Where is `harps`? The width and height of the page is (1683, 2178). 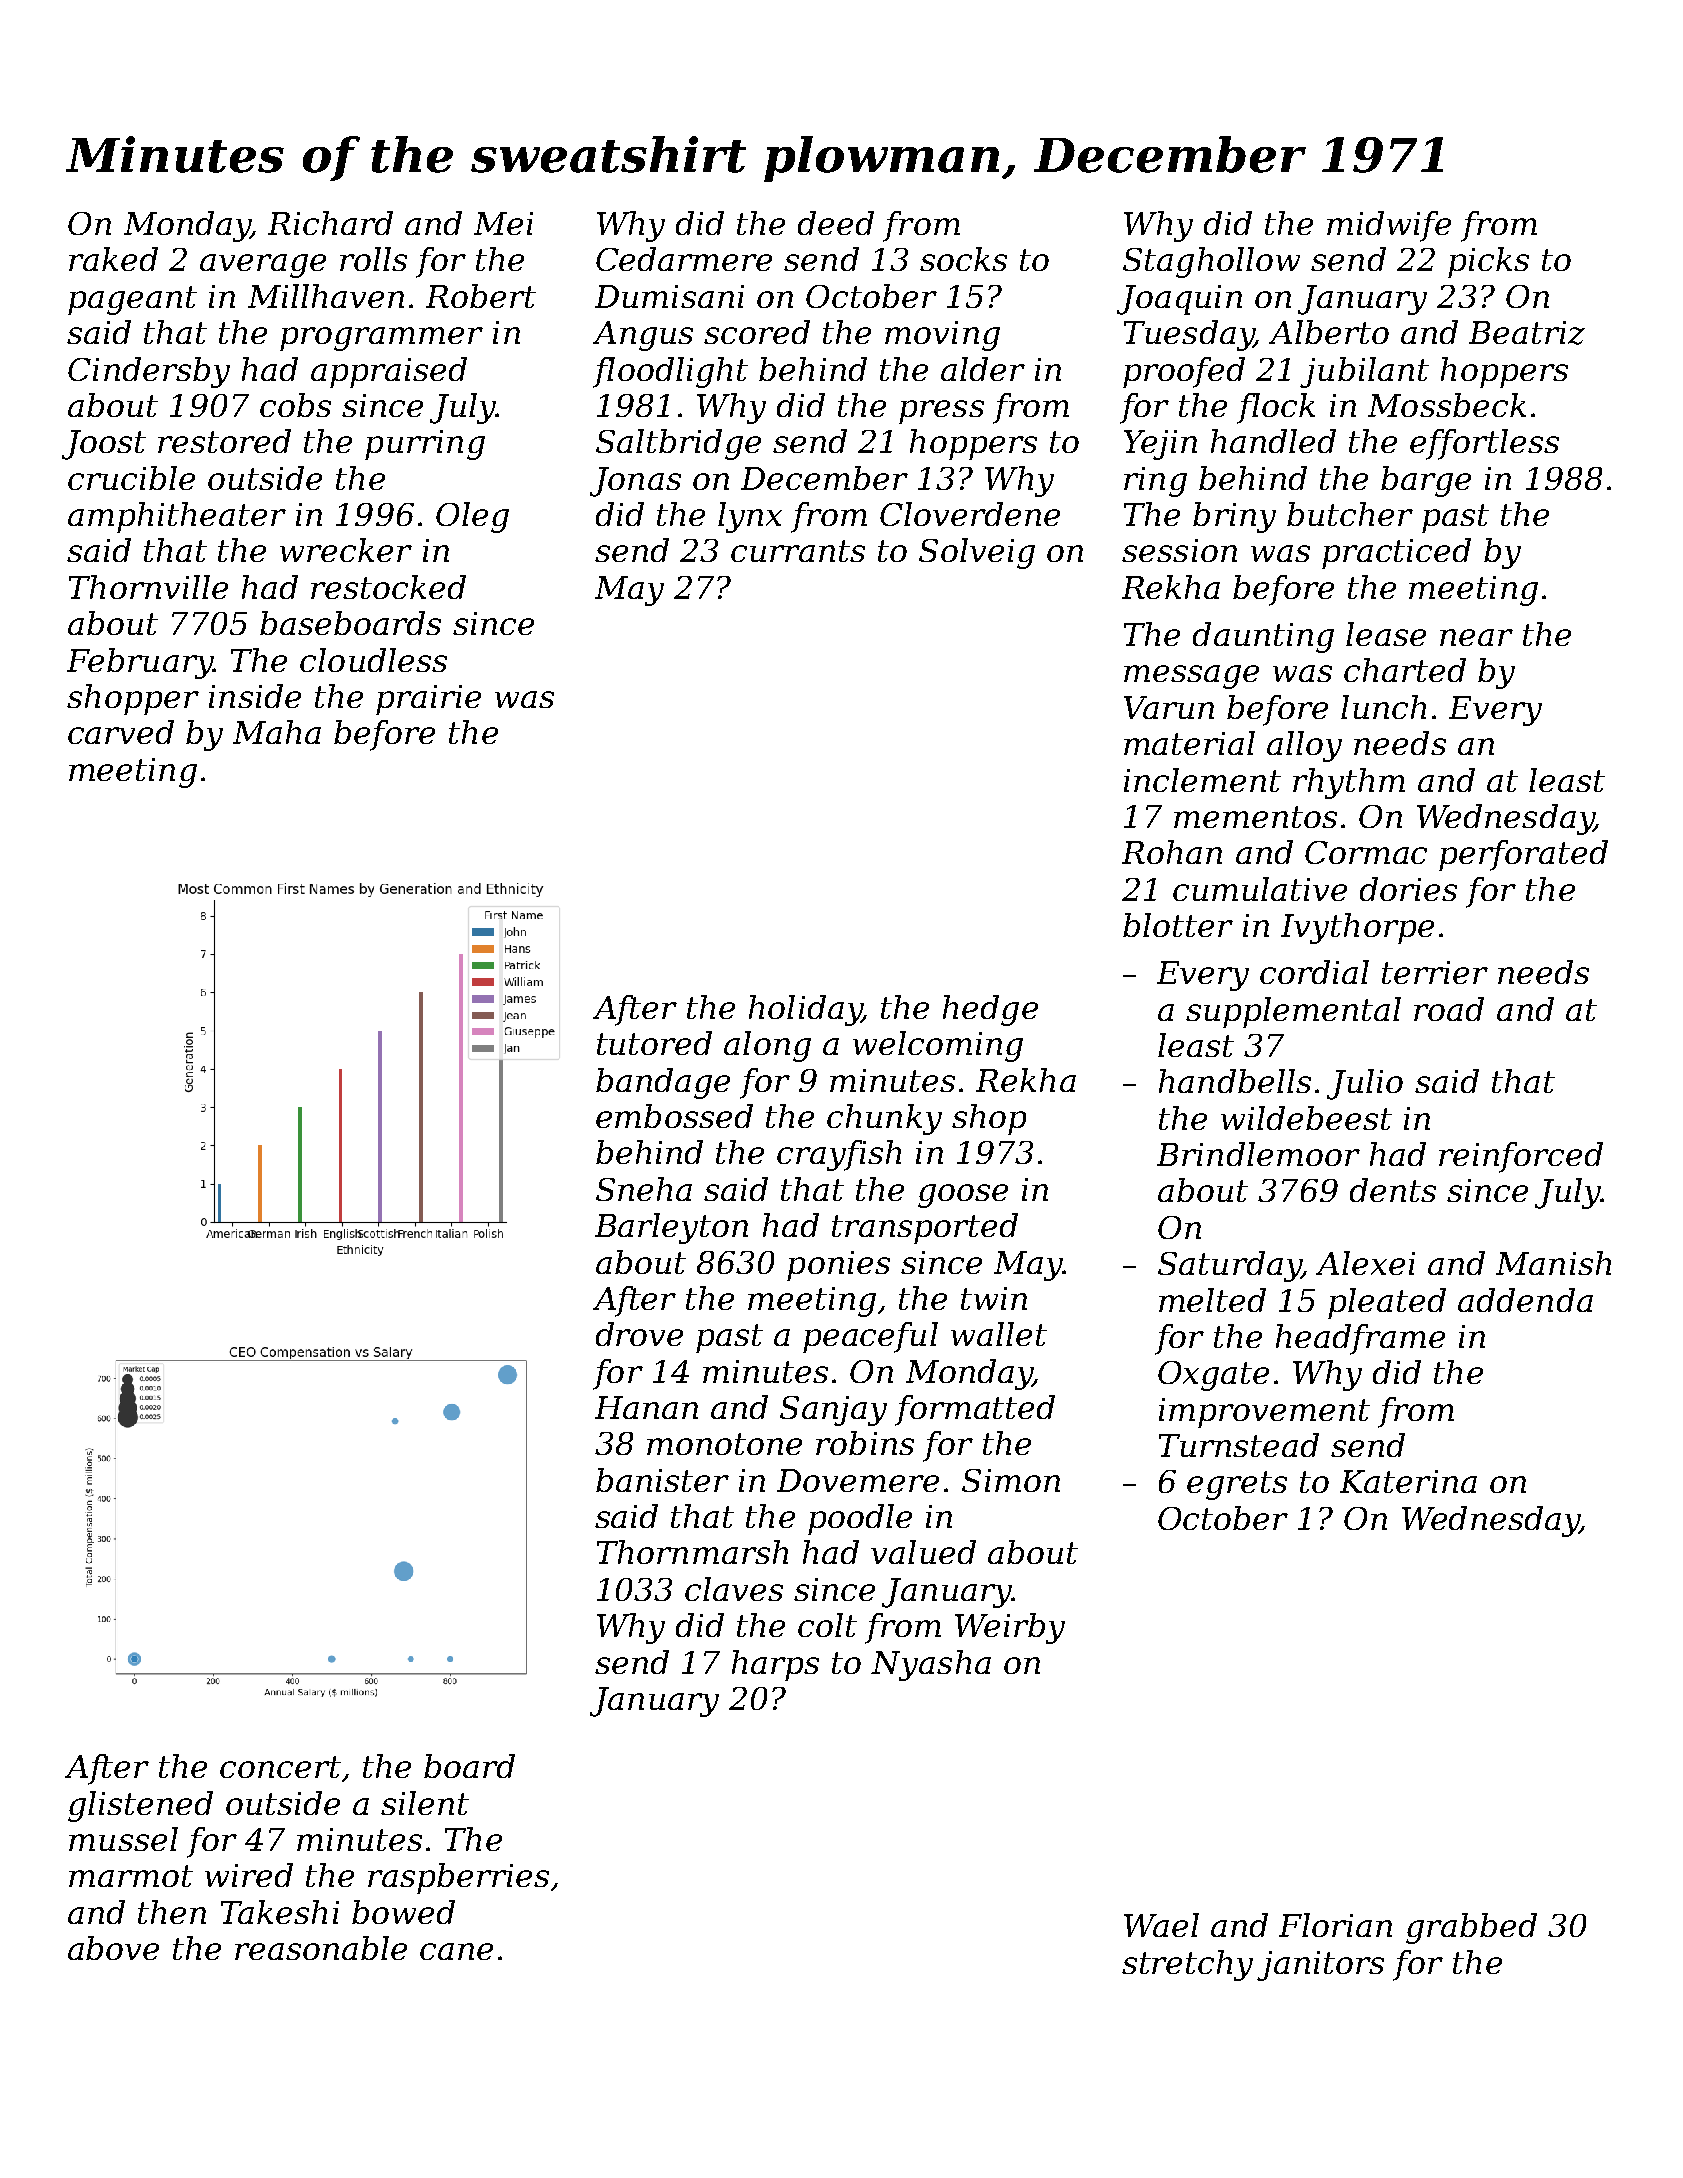
harps is located at coordinates (775, 1665).
